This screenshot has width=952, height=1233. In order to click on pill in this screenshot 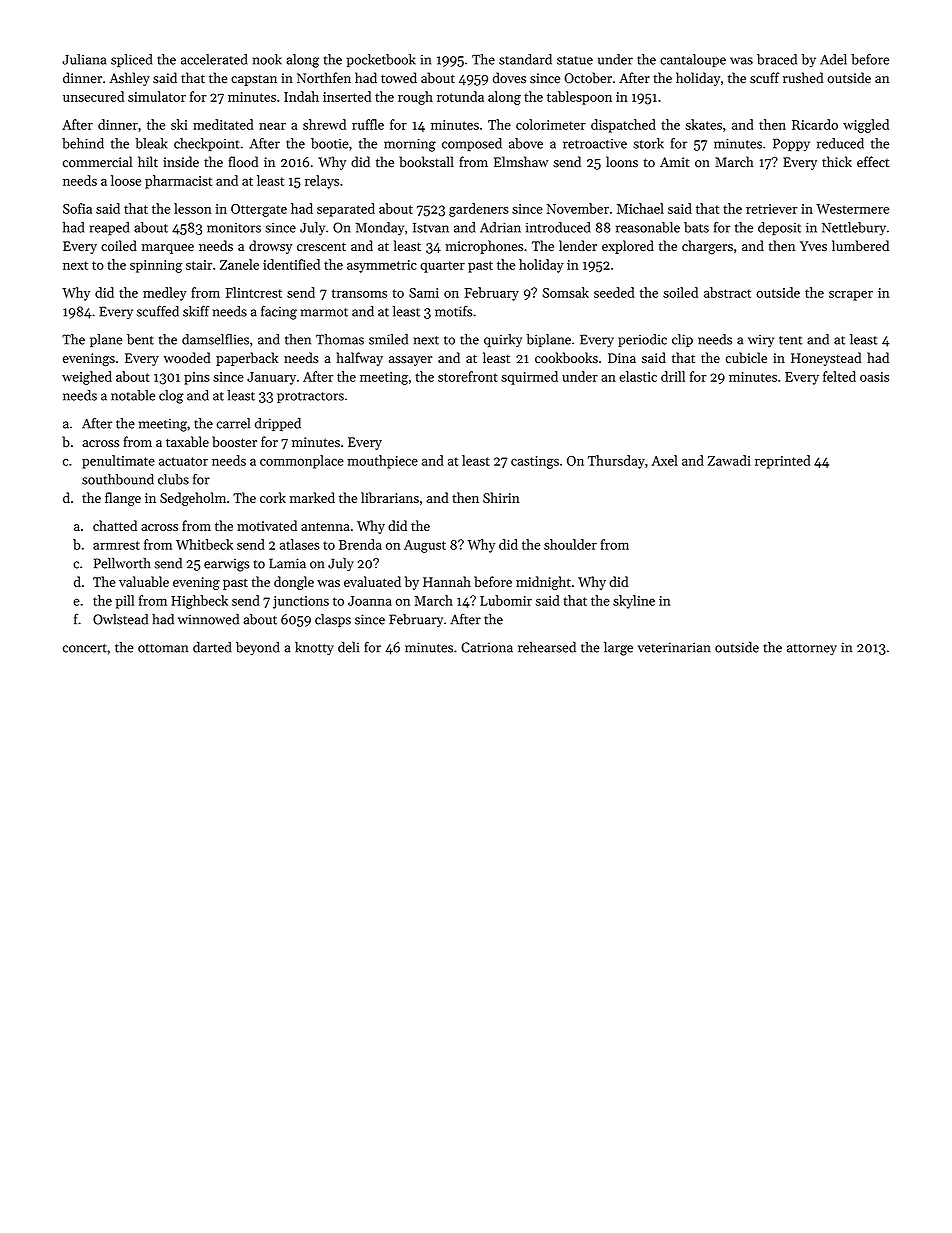, I will do `click(124, 602)`.
